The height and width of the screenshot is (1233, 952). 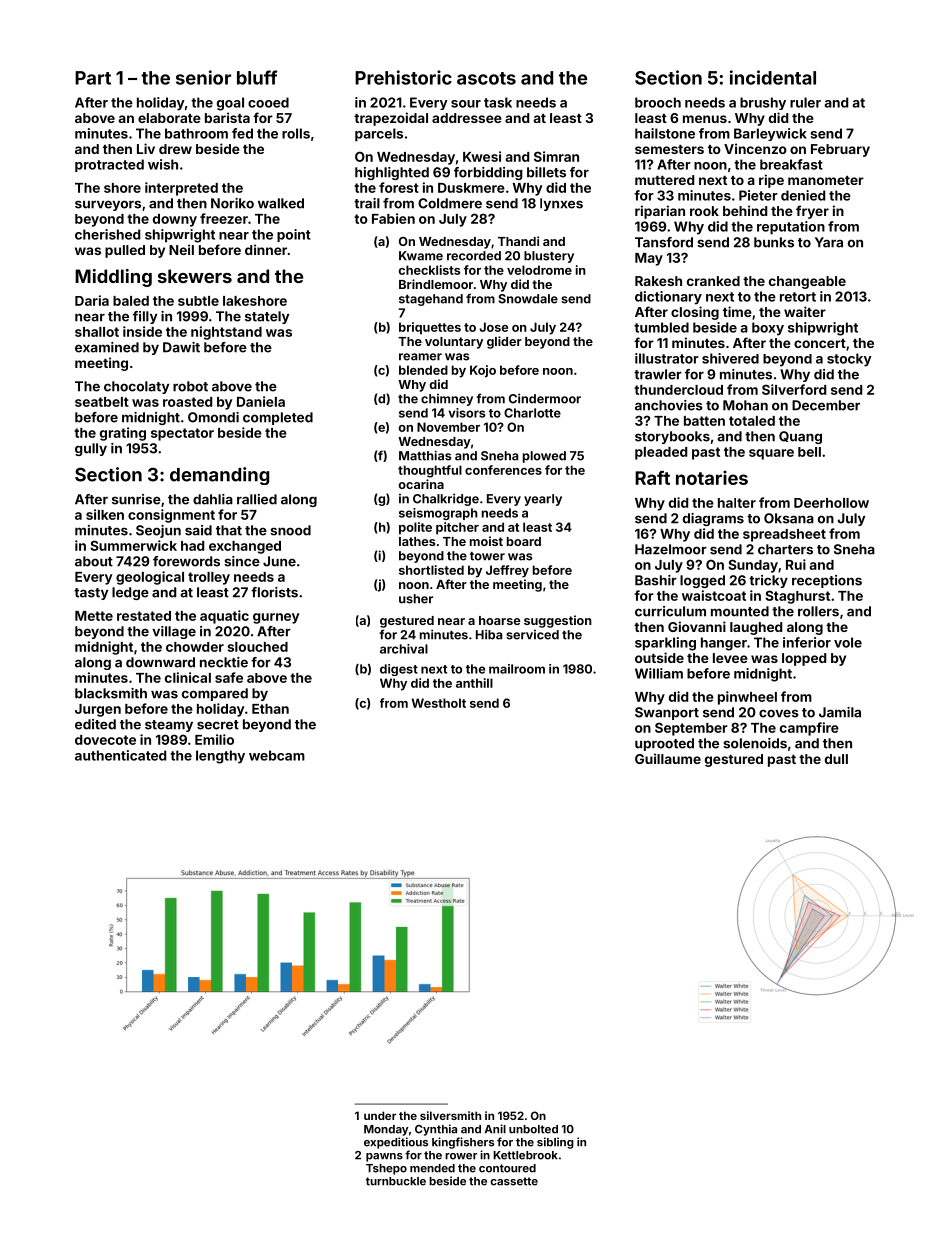 What do you see at coordinates (257, 77) in the screenshot?
I see `bluff` at bounding box center [257, 77].
